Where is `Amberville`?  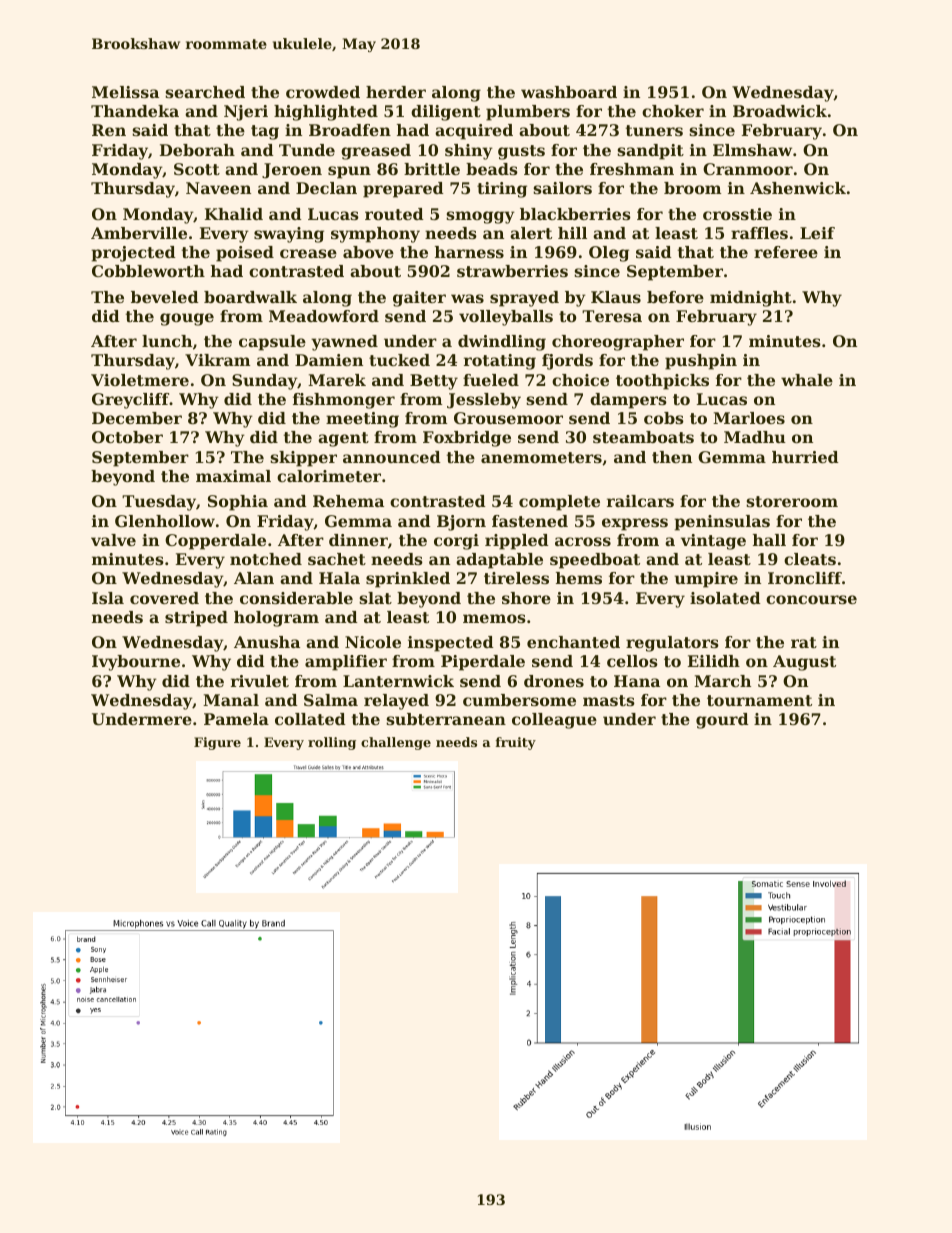
Amberville is located at coordinates (139, 233).
